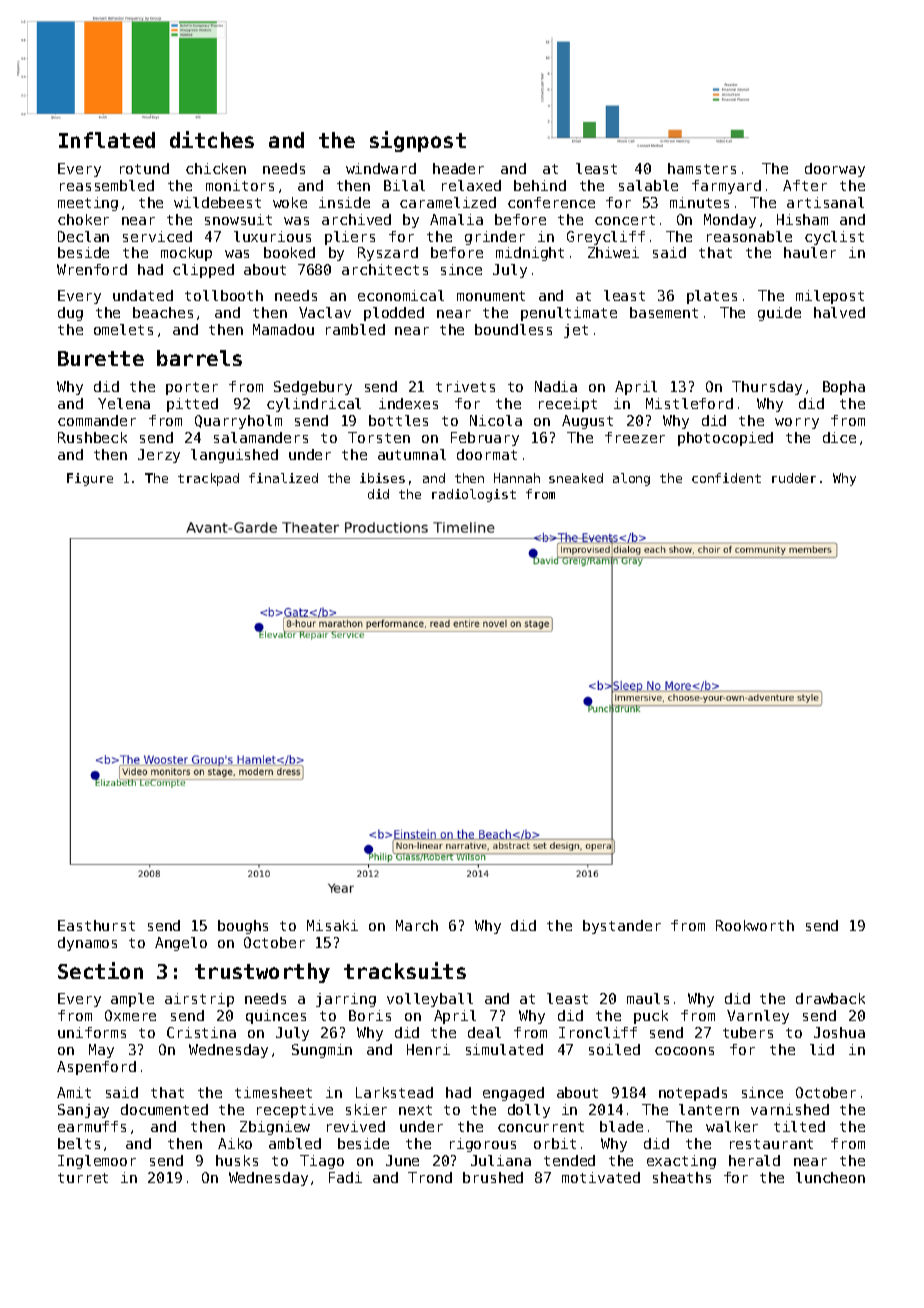  Describe the element at coordinates (192, 388) in the page. I see `porter` at that location.
